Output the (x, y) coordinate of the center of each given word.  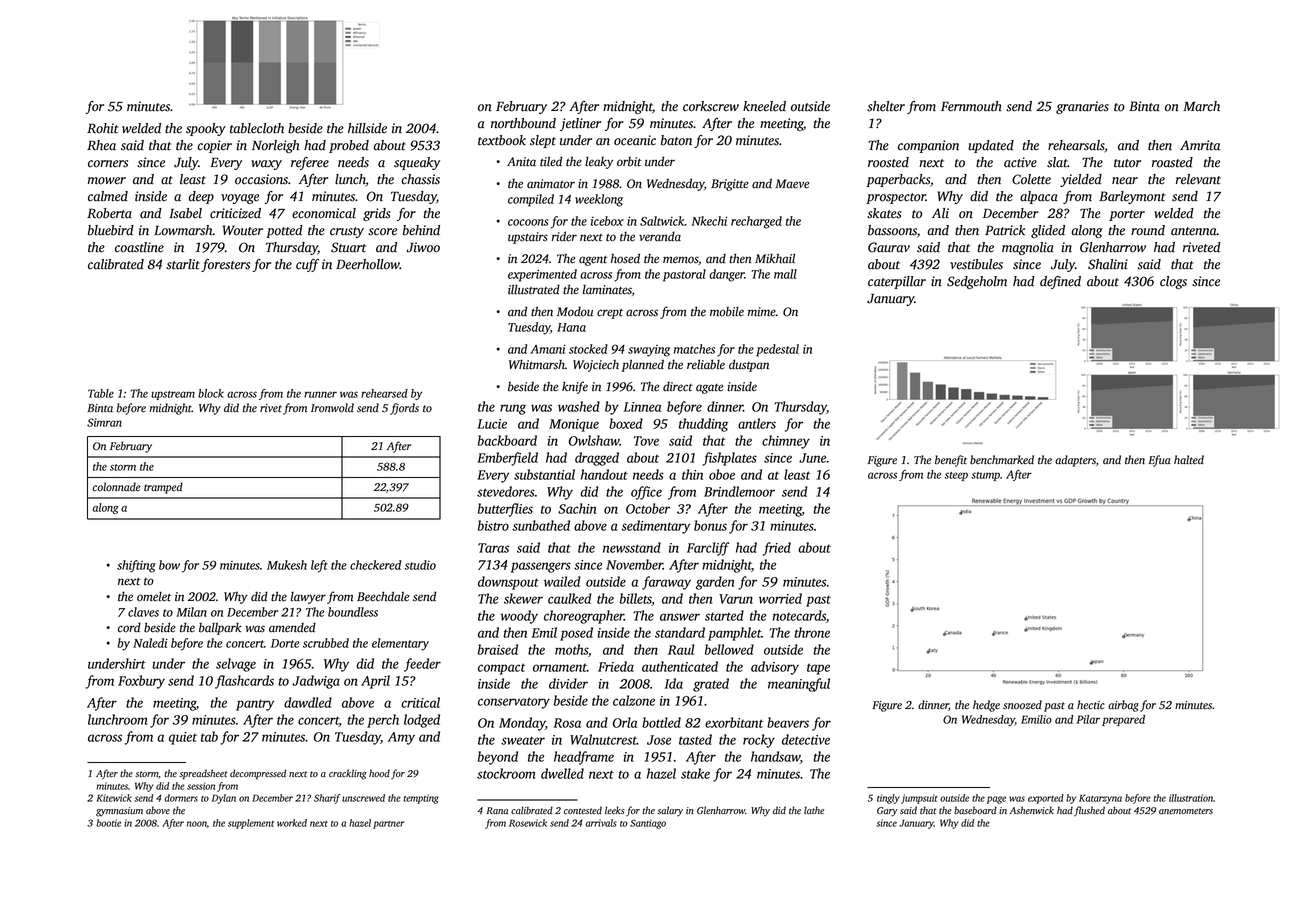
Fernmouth (971, 106)
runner (320, 394)
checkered (375, 565)
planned (643, 365)
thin (692, 474)
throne (812, 632)
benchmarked (1002, 460)
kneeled (764, 106)
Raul (681, 649)
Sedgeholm (977, 282)
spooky (206, 129)
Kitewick (114, 798)
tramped (163, 488)
